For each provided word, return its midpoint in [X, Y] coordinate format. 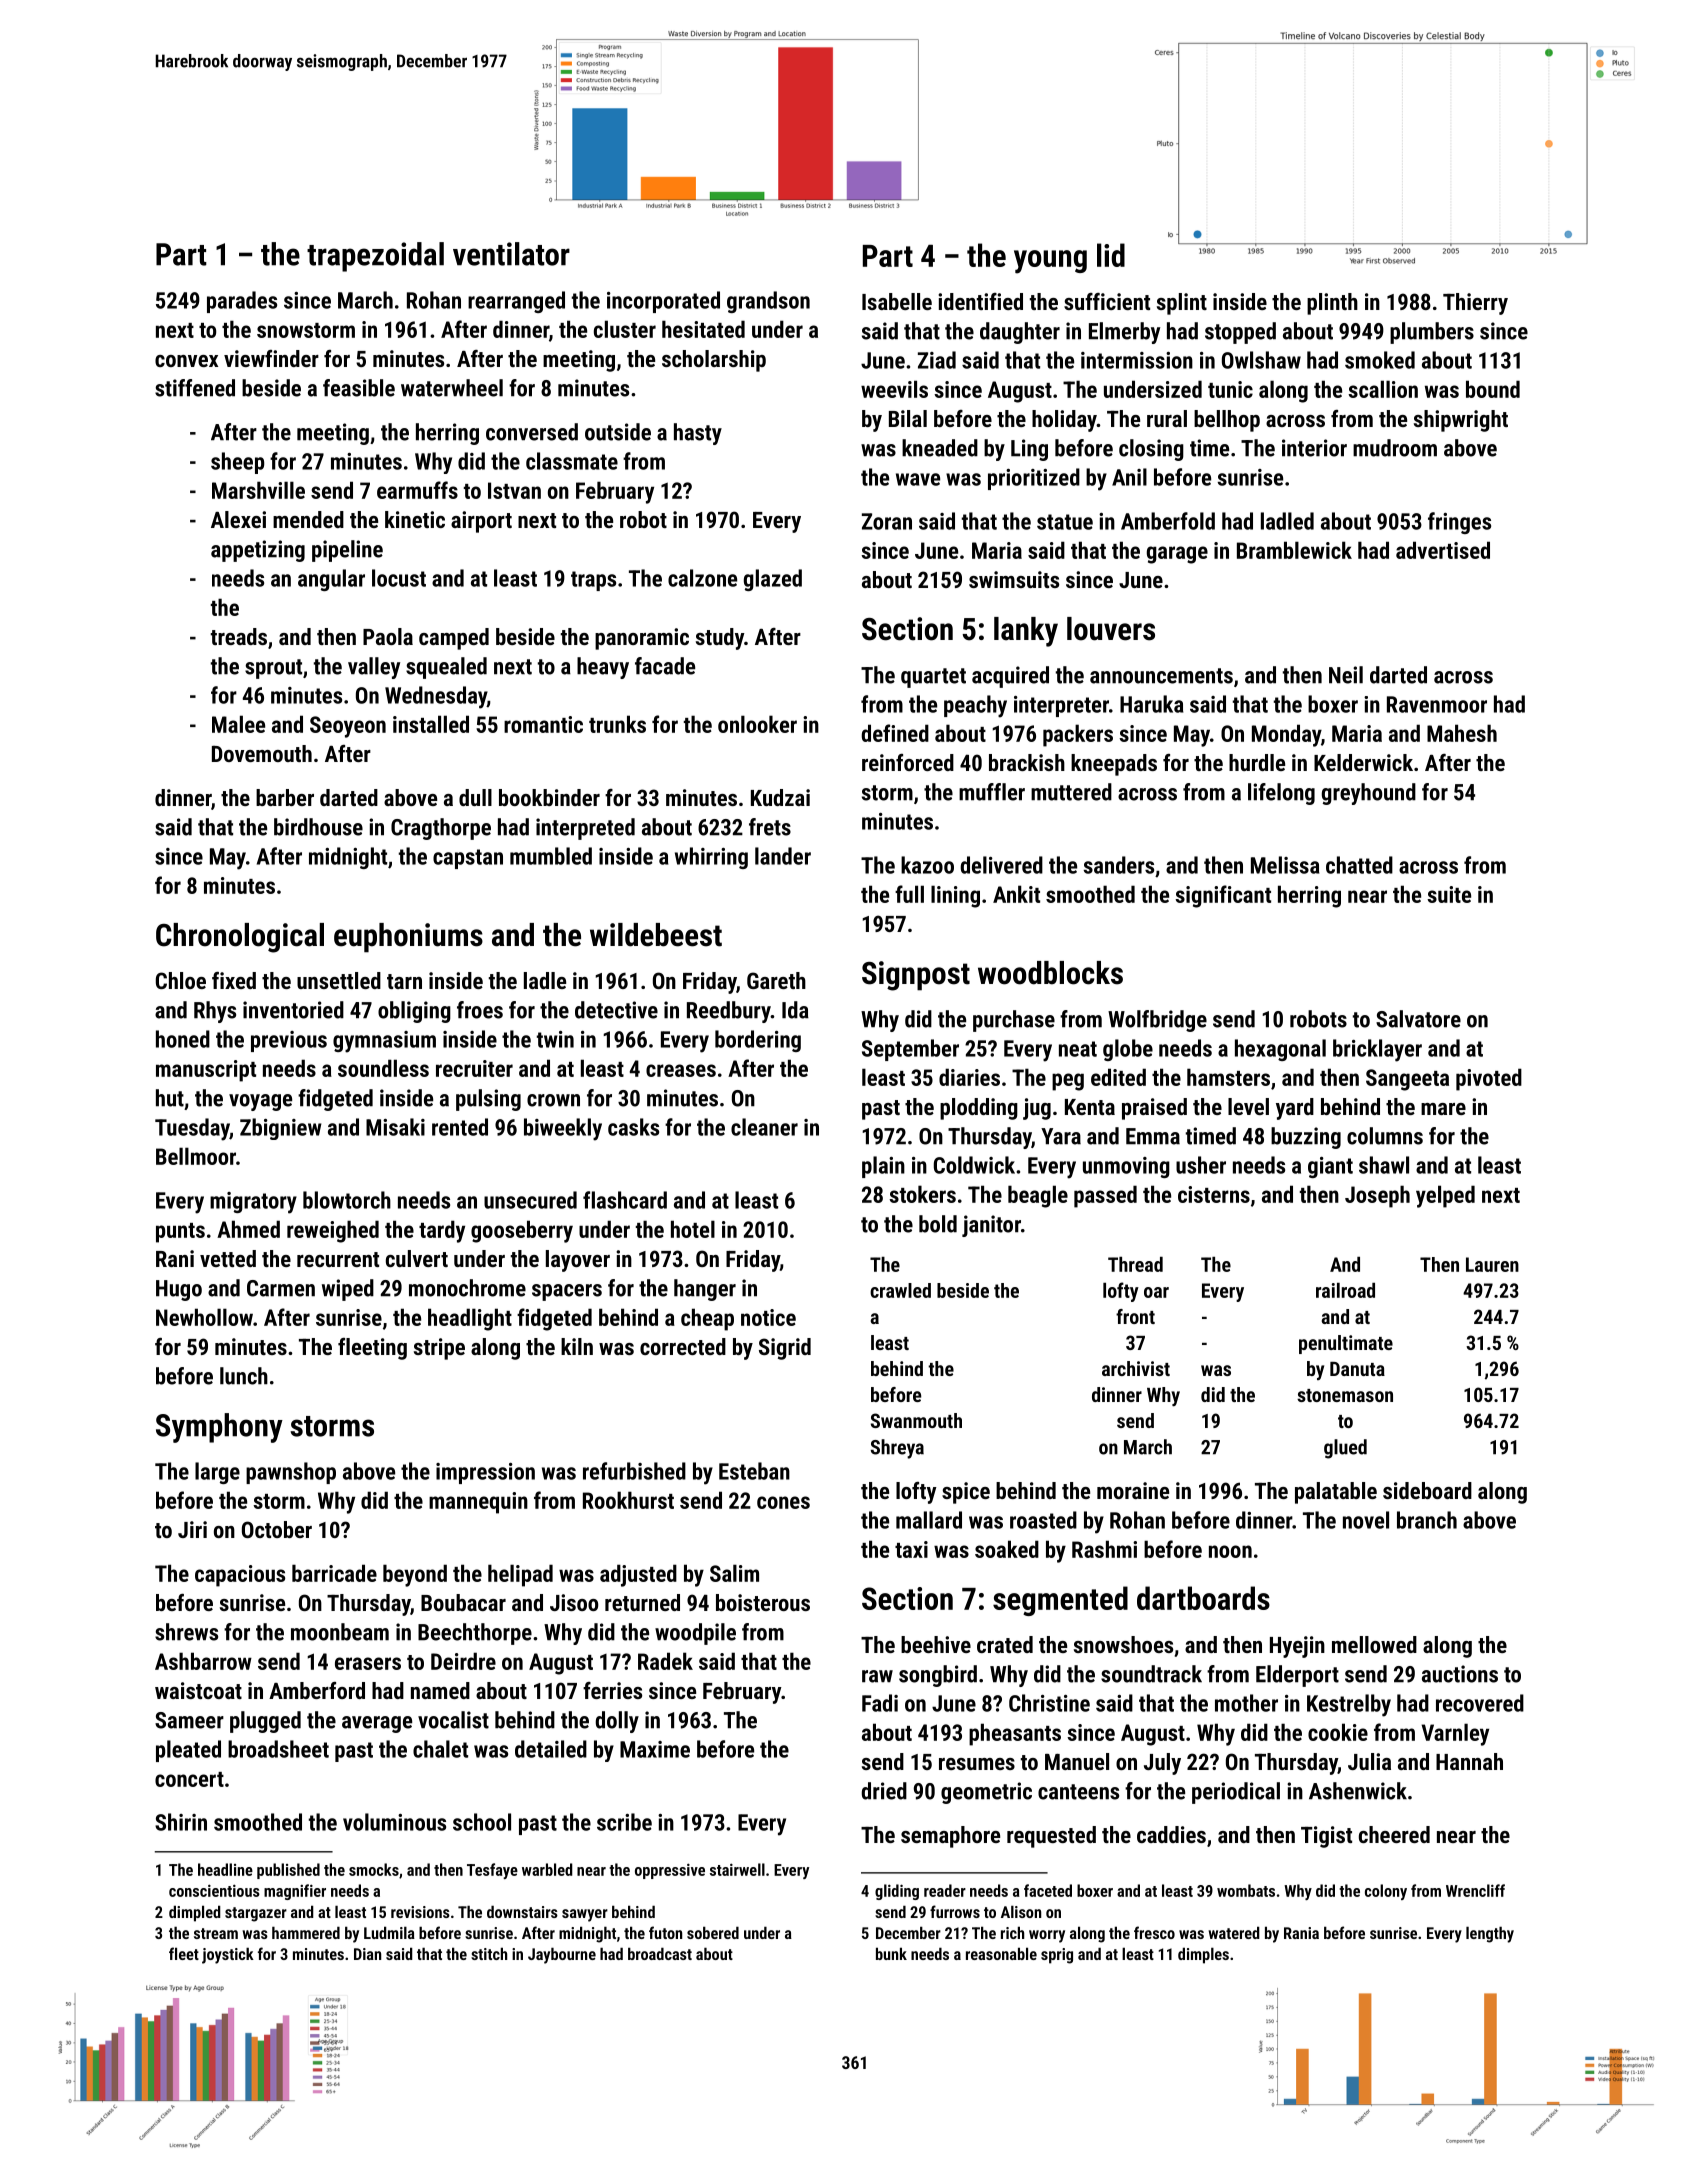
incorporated [663, 302]
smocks [374, 1869]
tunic [1230, 389]
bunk [891, 1953]
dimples [1203, 1955]
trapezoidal [375, 257]
